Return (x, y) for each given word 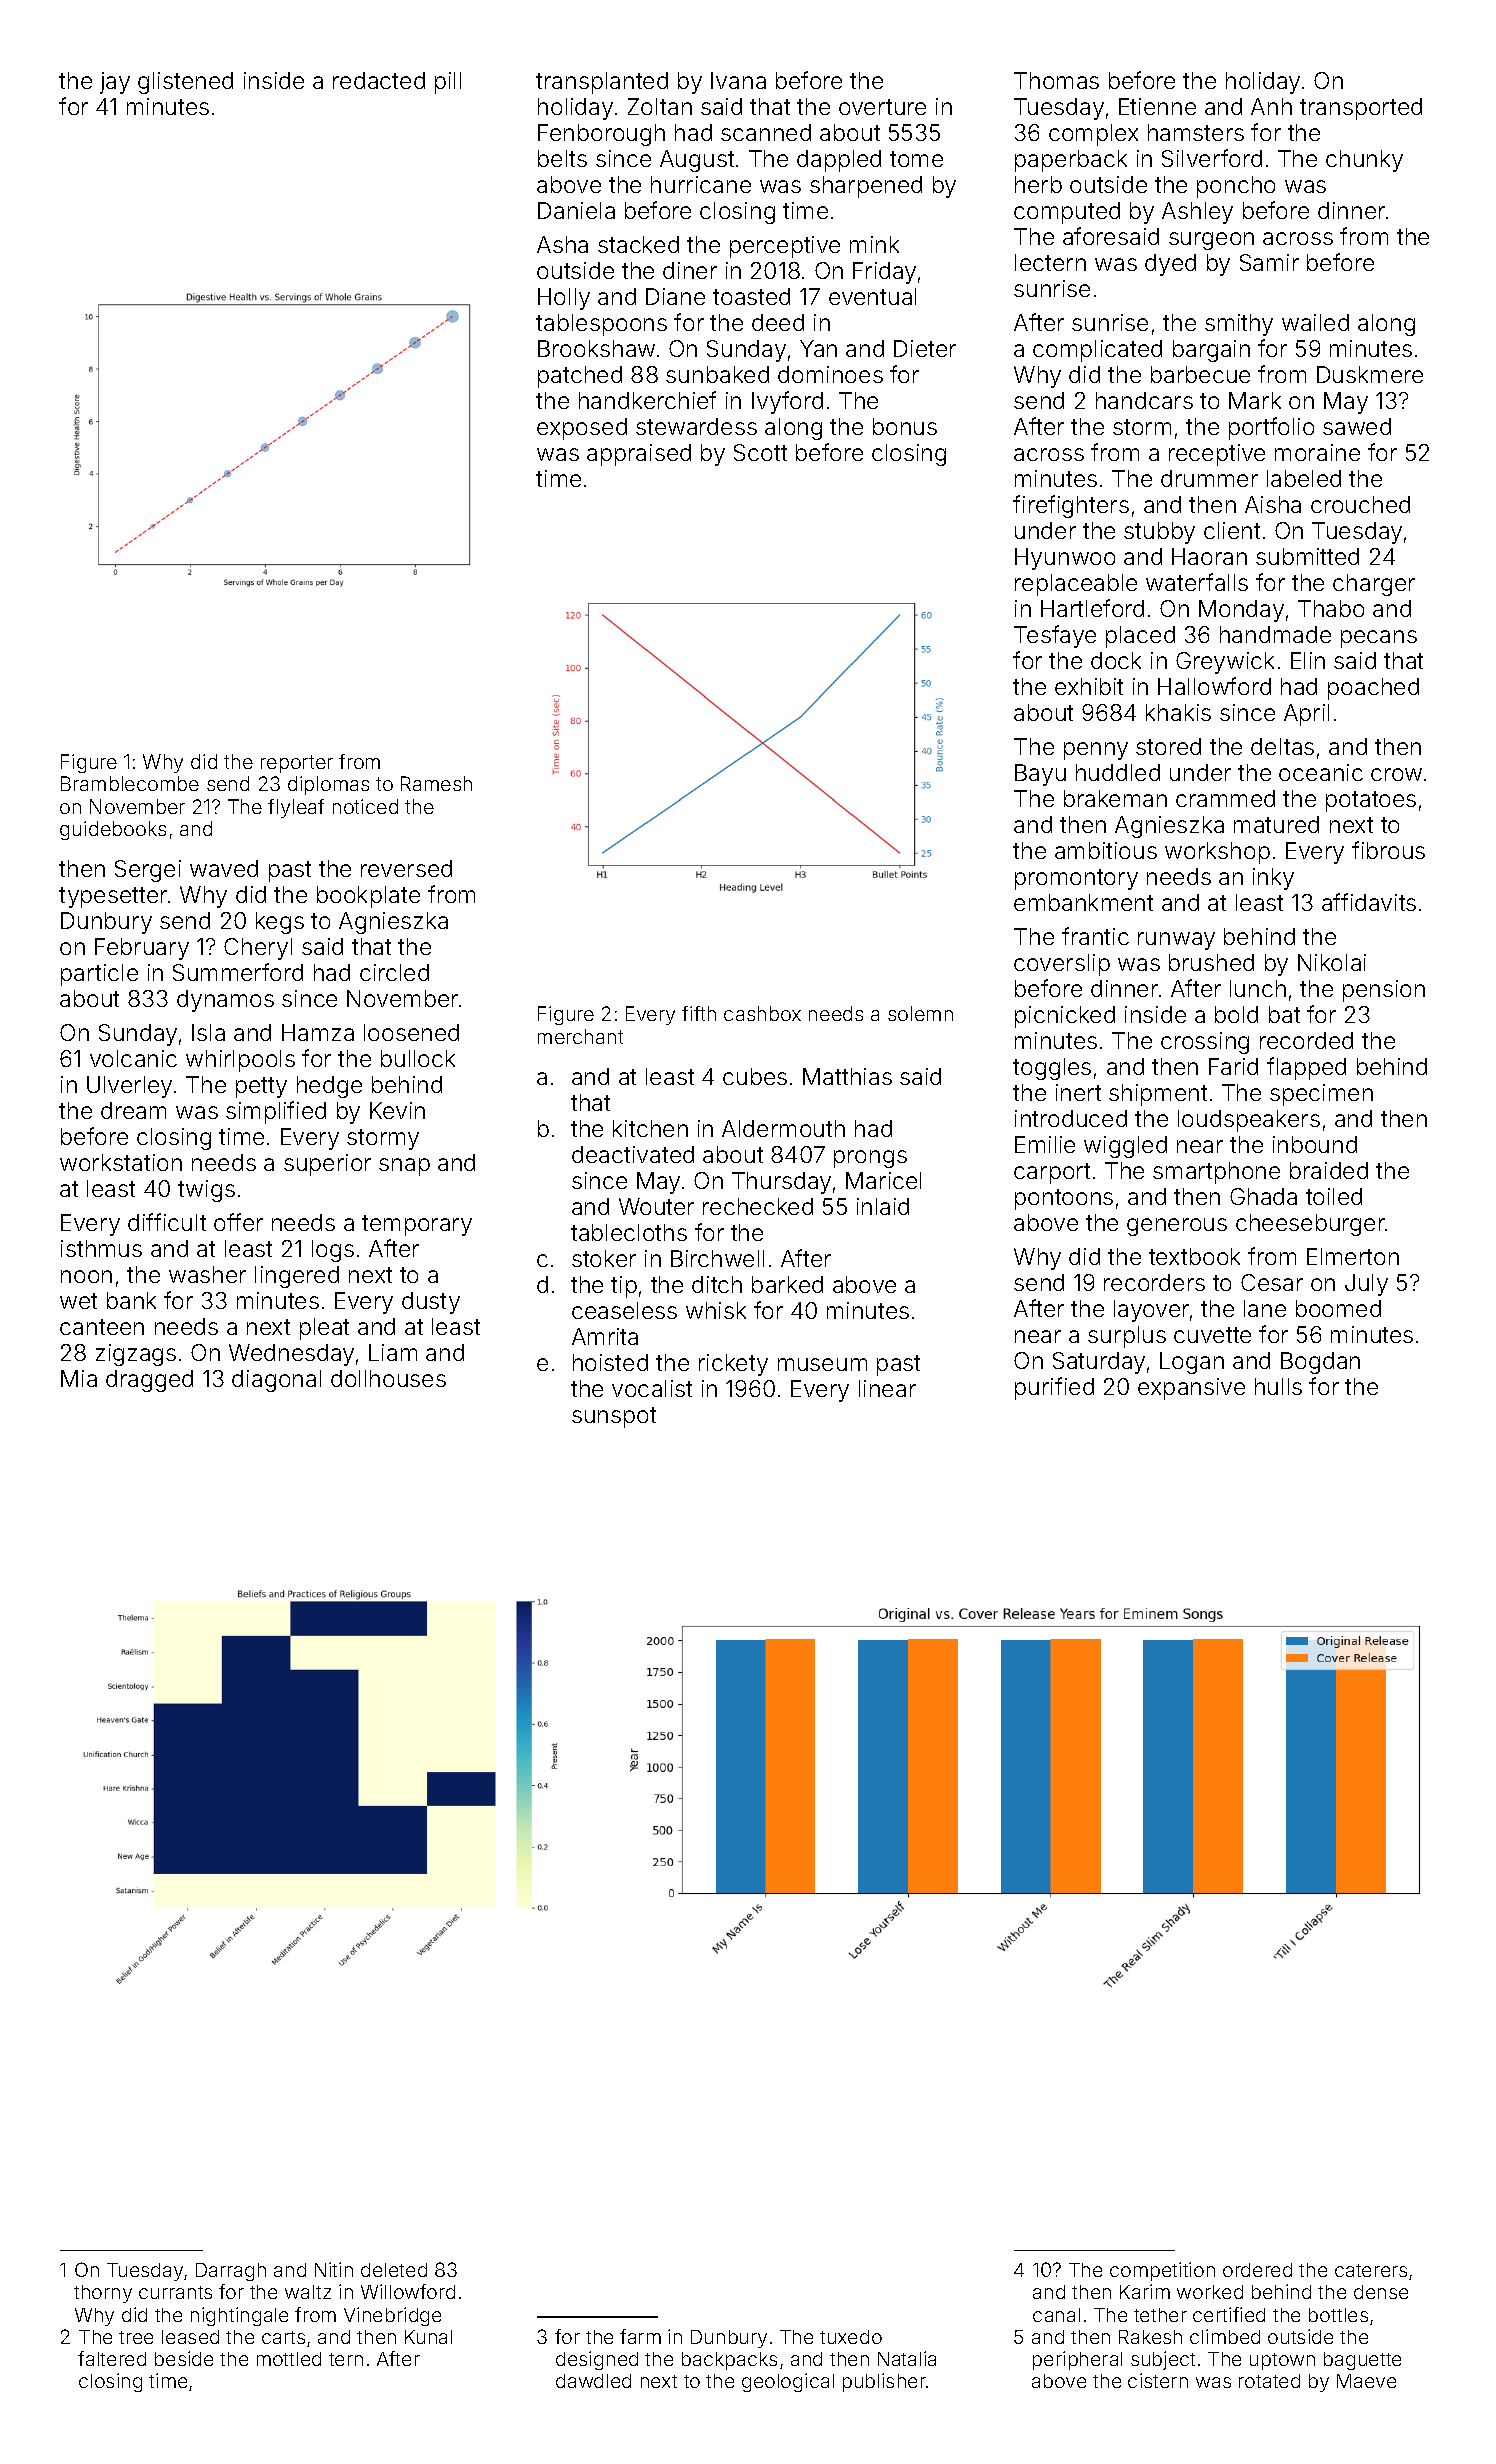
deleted (394, 2270)
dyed (1170, 265)
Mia (79, 1378)
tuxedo (851, 2337)
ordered (1257, 2270)
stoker (604, 1258)
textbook (1194, 1256)
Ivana (738, 80)
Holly (564, 299)
